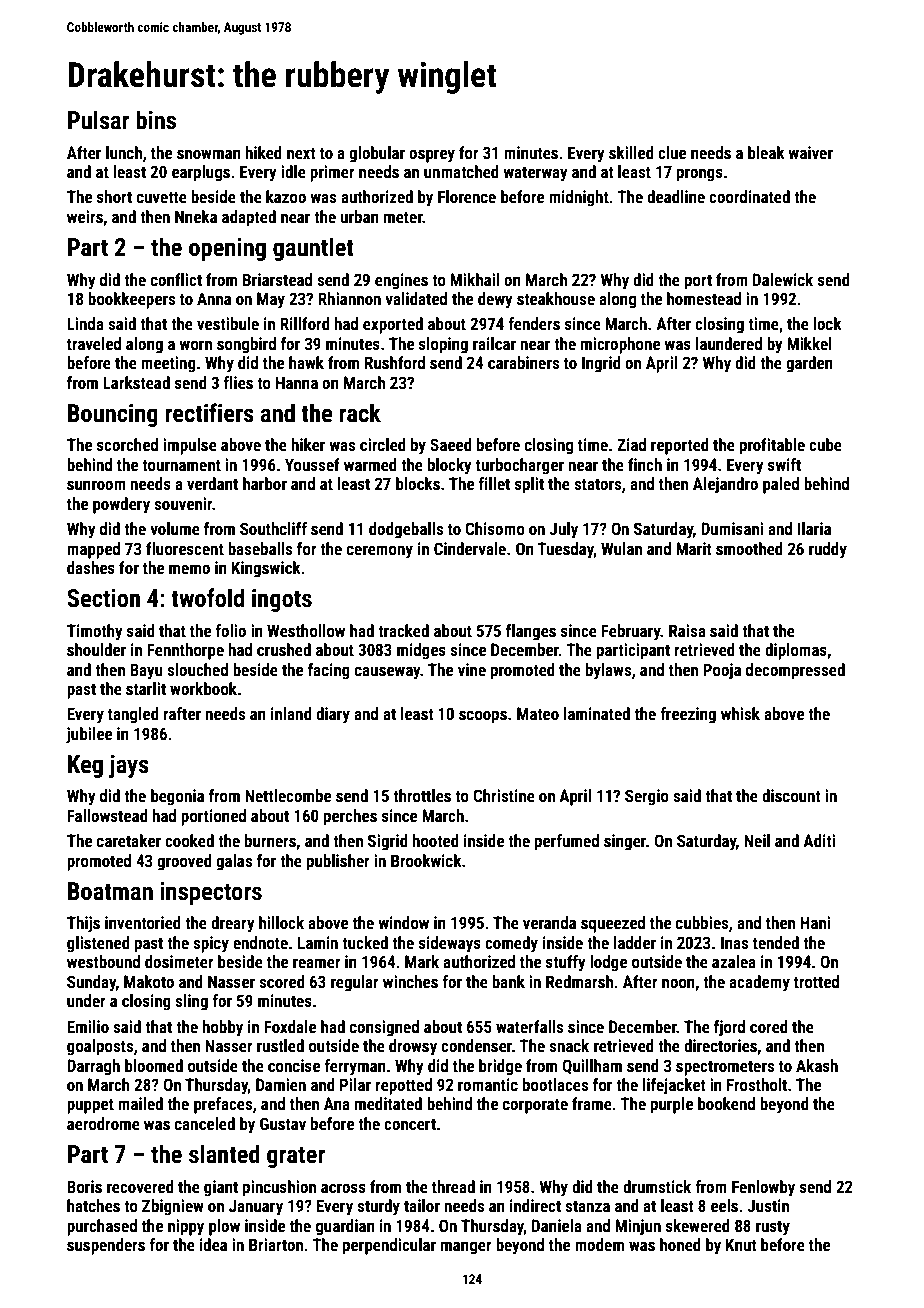 The height and width of the page is (1308, 924). Describe the element at coordinates (156, 120) in the page. I see `bins` at that location.
